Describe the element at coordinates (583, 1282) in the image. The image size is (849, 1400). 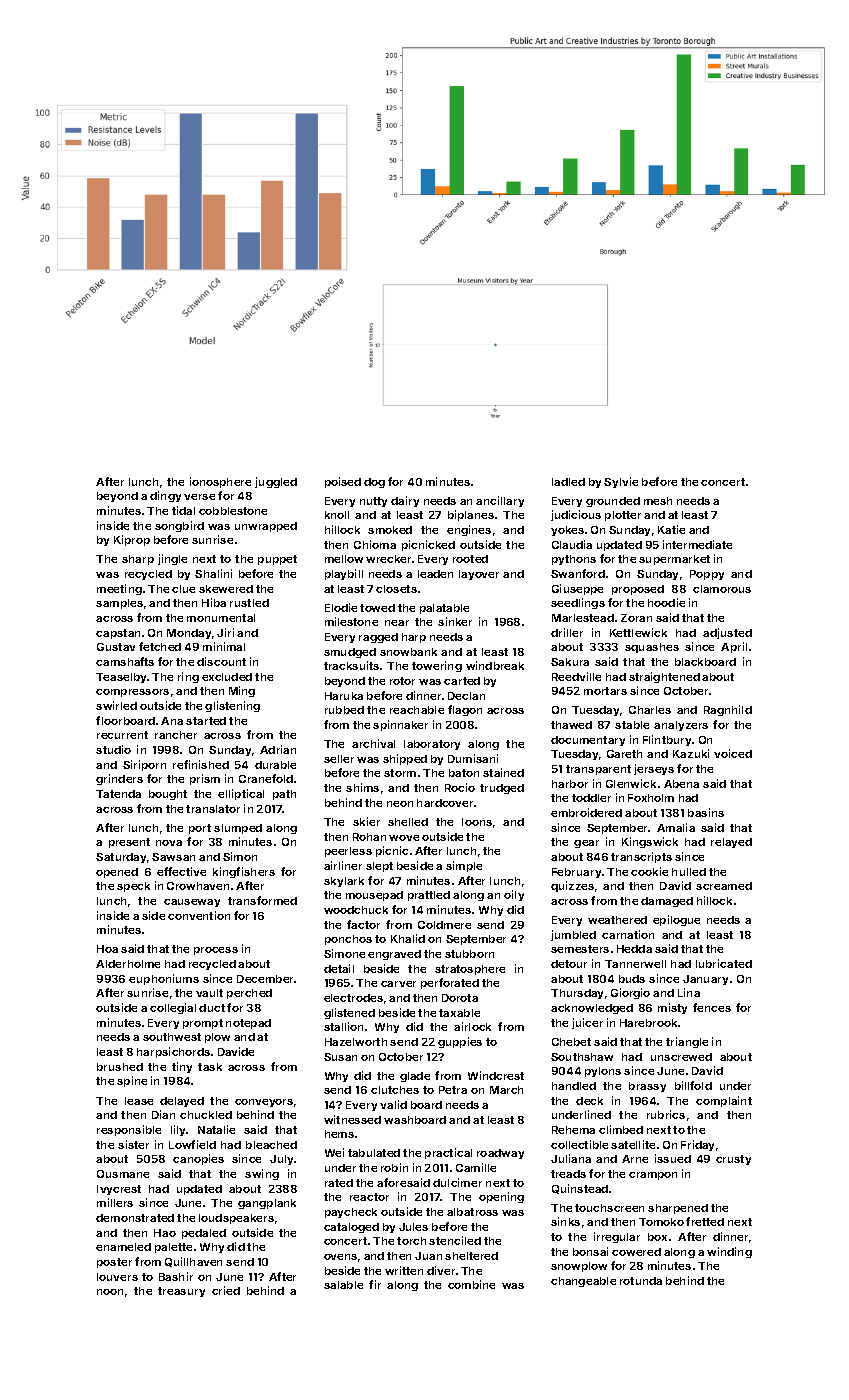
I see `changeable` at that location.
